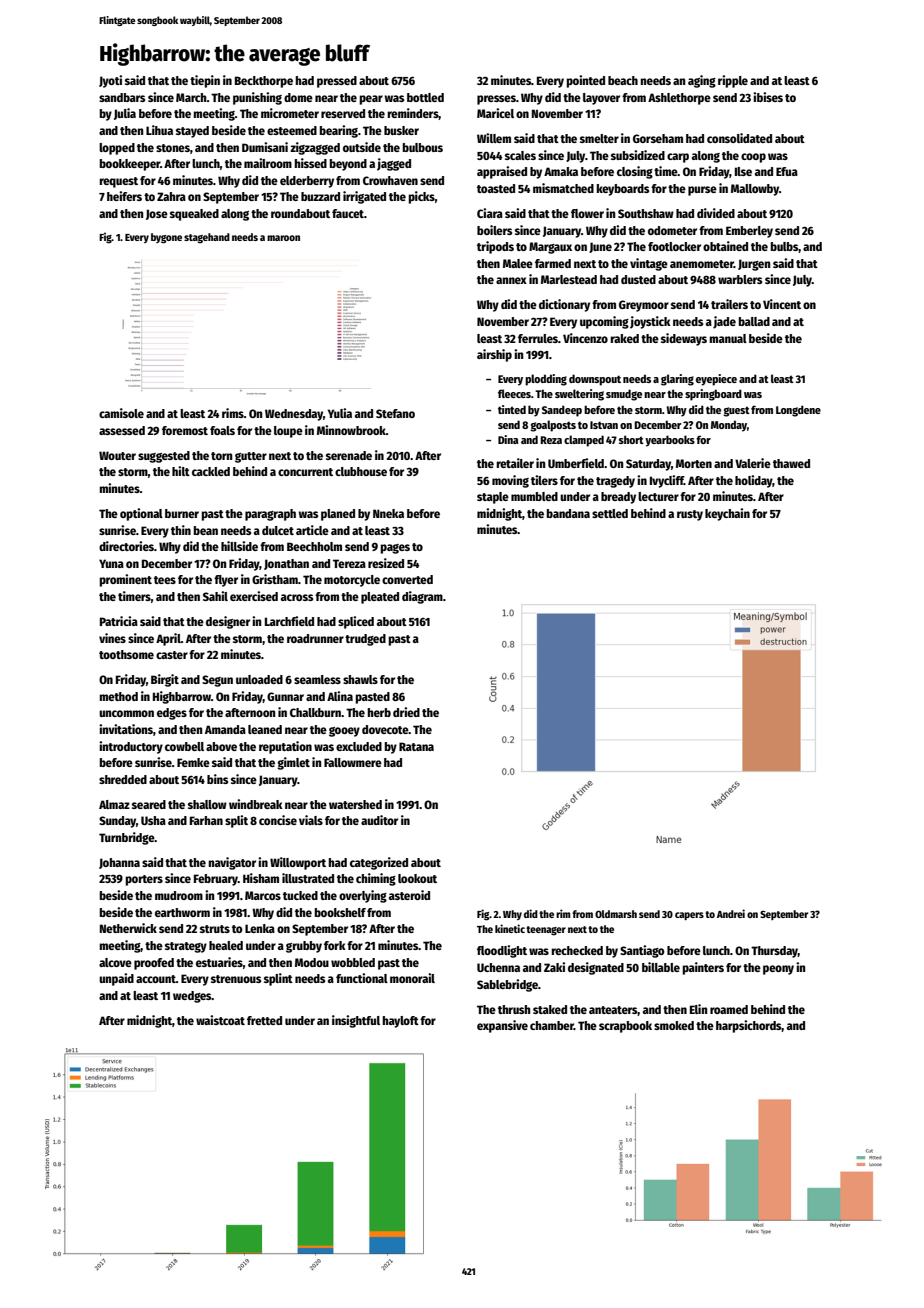  Describe the element at coordinates (798, 411) in the document. I see `Longdene` at that location.
